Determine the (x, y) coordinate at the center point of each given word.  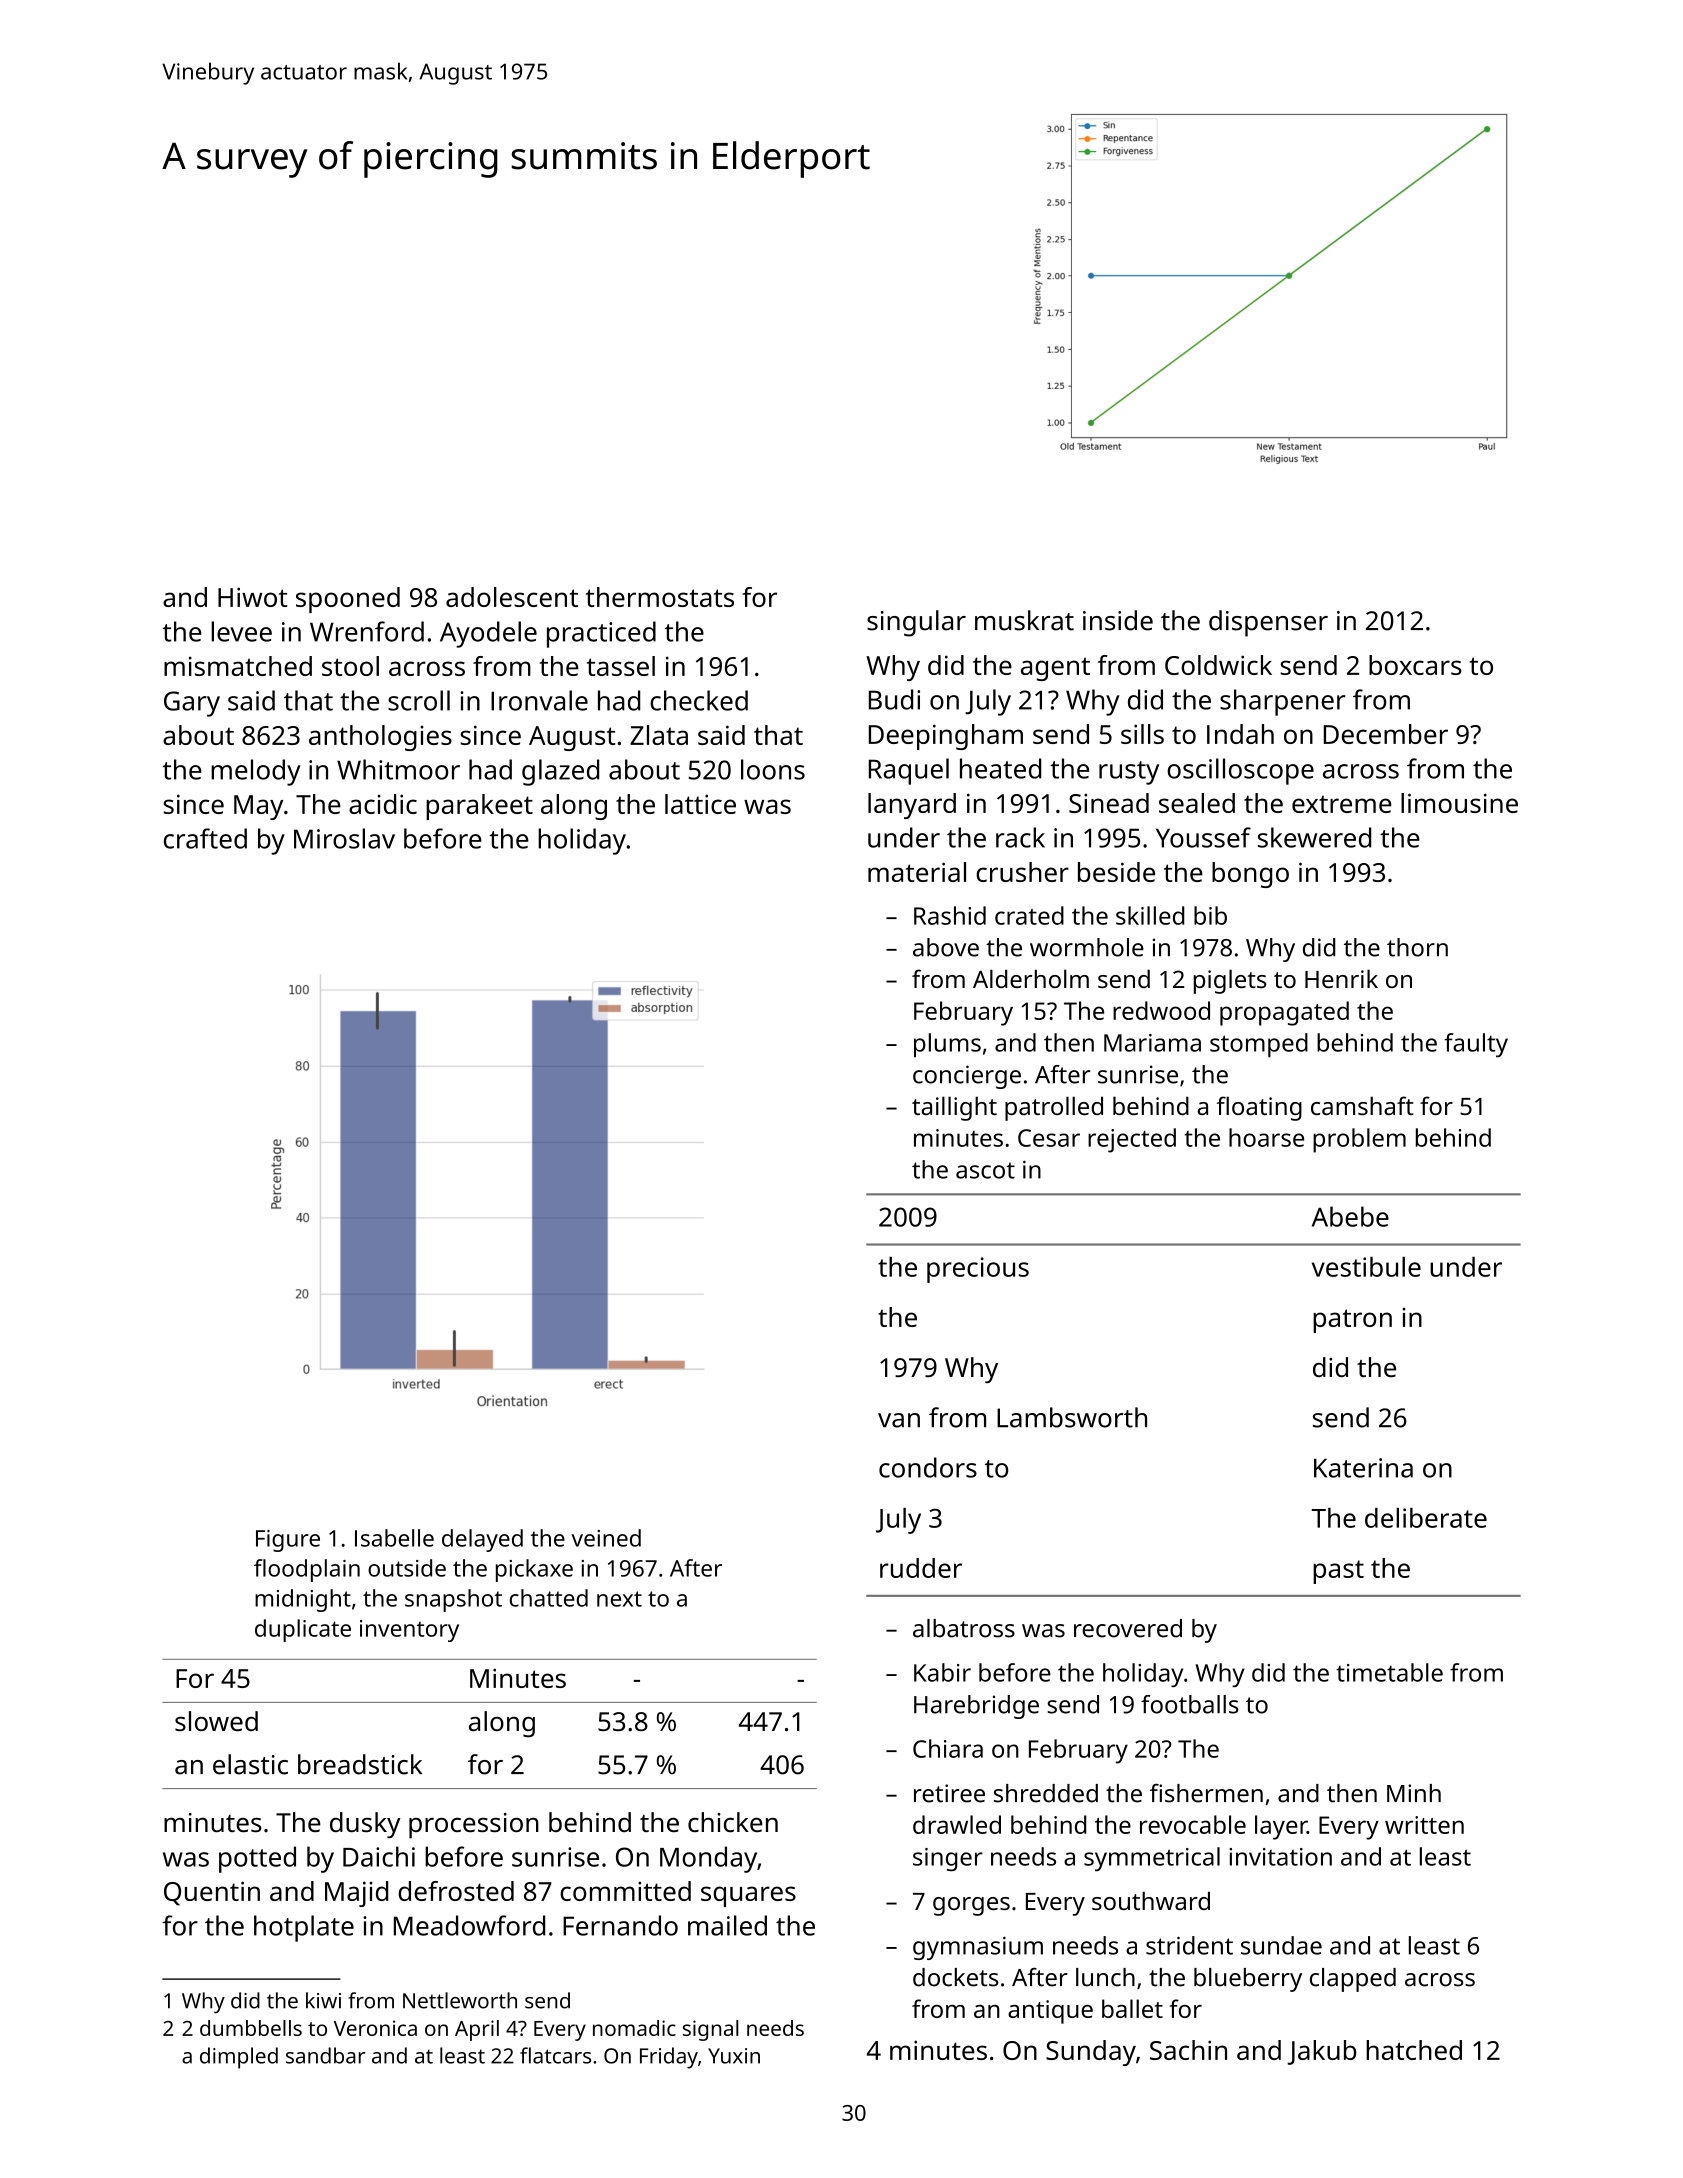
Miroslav (344, 838)
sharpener (1283, 702)
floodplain (307, 1570)
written (1424, 1825)
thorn (1417, 947)
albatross (964, 1628)
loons (773, 769)
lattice (700, 804)
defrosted (456, 1891)
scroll (419, 700)
